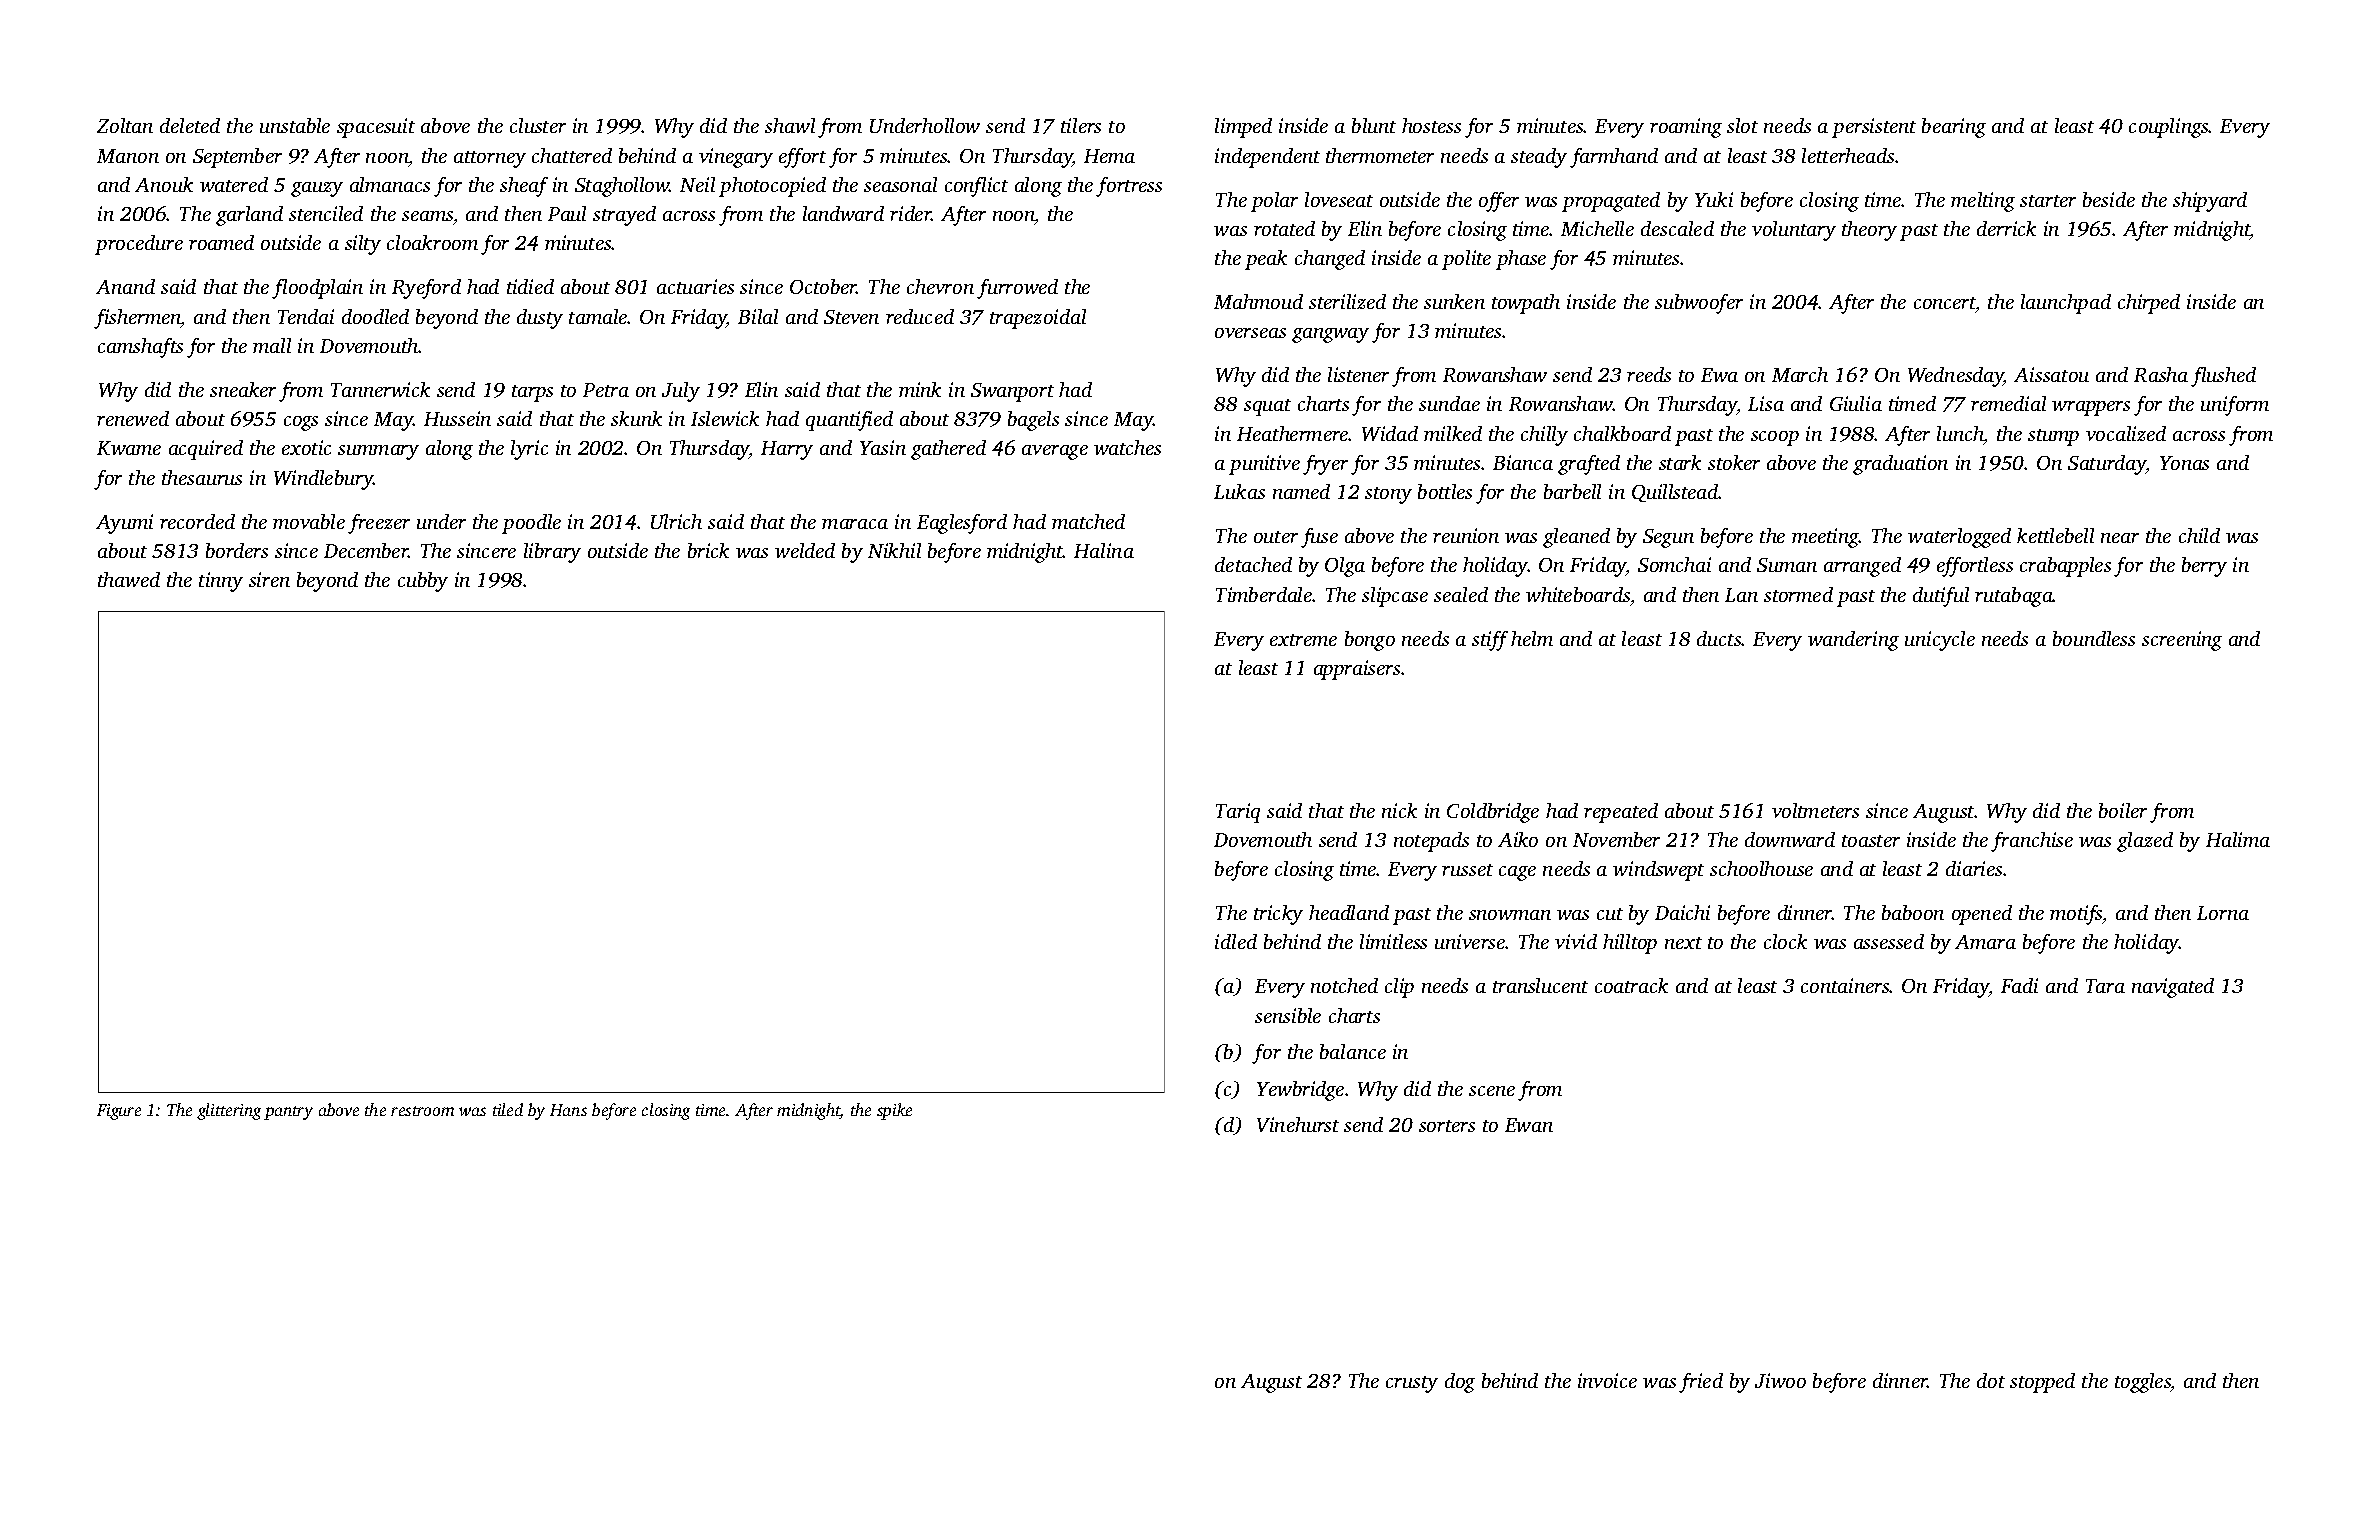 This screenshot has width=2380, height=1540. Describe the element at coordinates (2123, 810) in the screenshot. I see `boiler` at that location.
